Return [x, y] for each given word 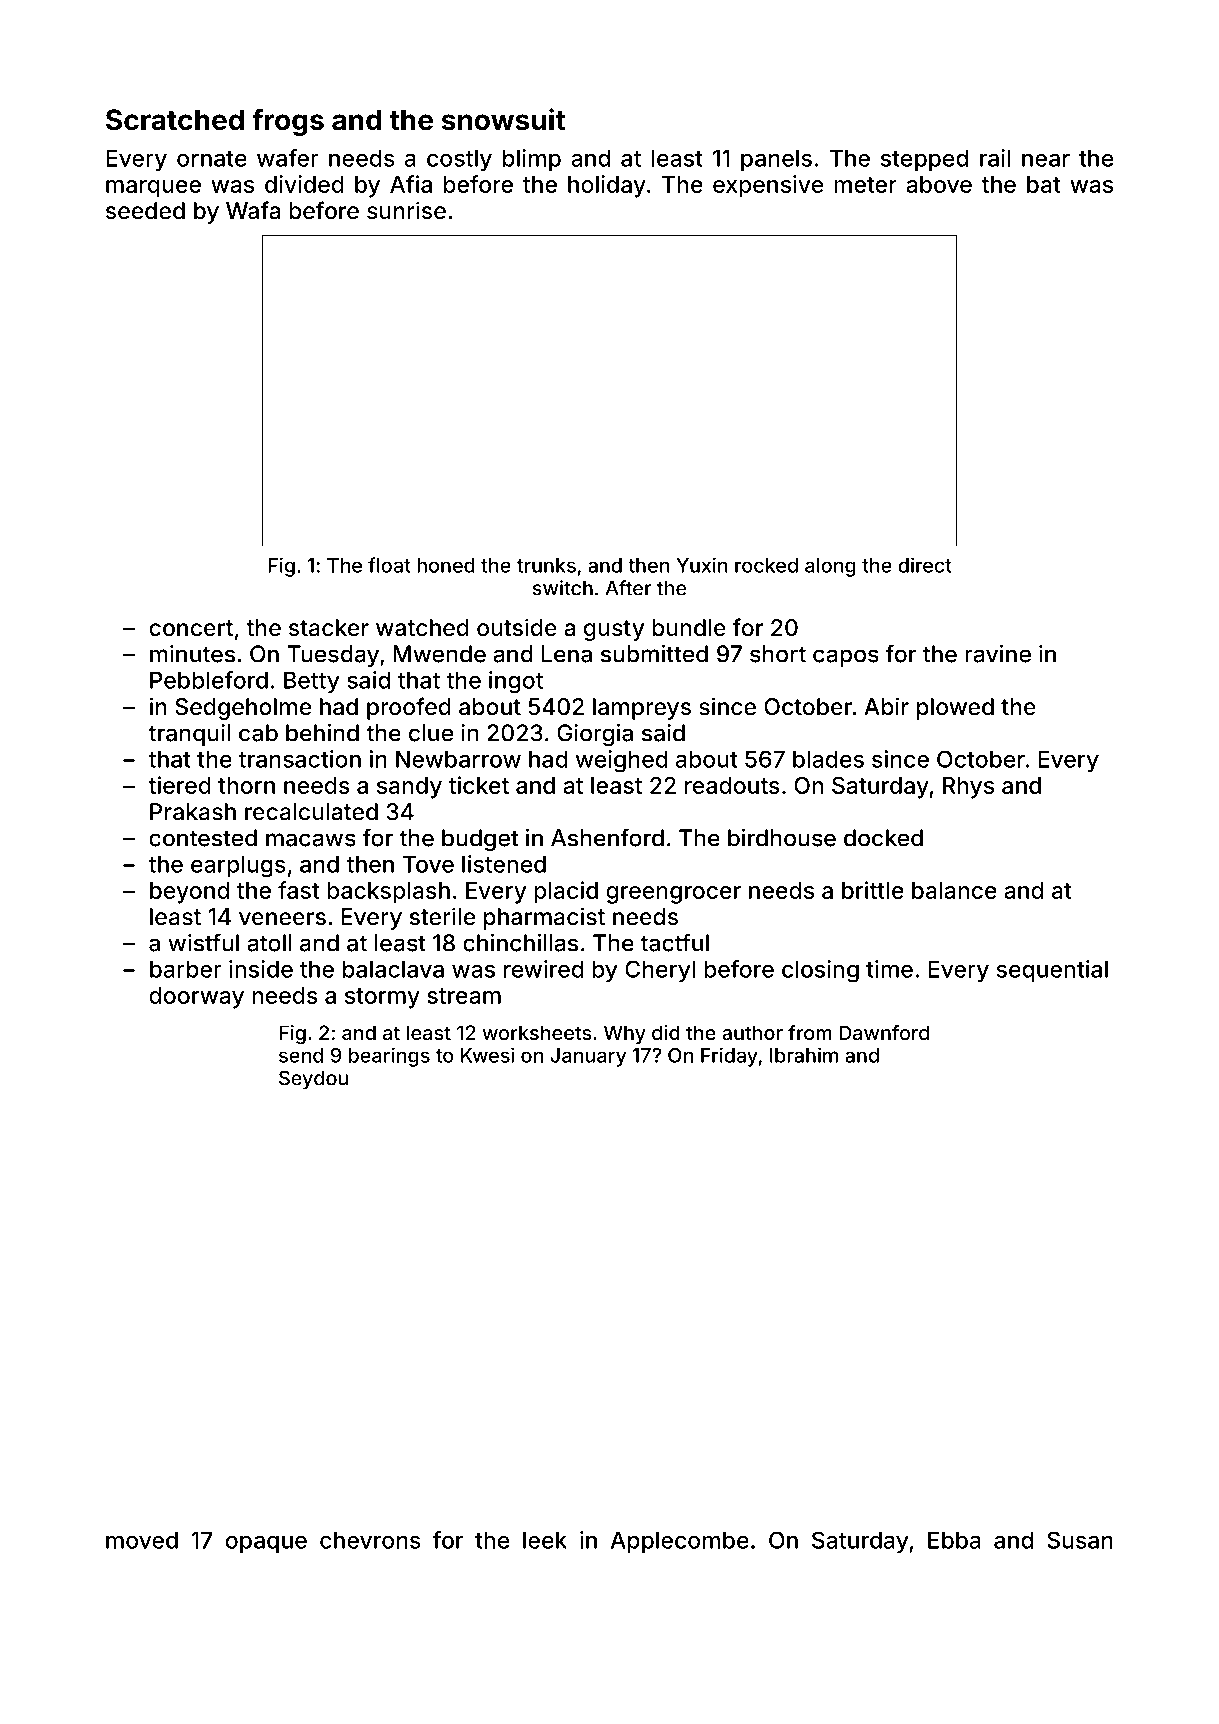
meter [865, 185]
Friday [729, 1057]
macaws [311, 840]
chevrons [370, 1540]
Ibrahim [804, 1055]
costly [459, 160]
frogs [288, 122]
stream [464, 996]
